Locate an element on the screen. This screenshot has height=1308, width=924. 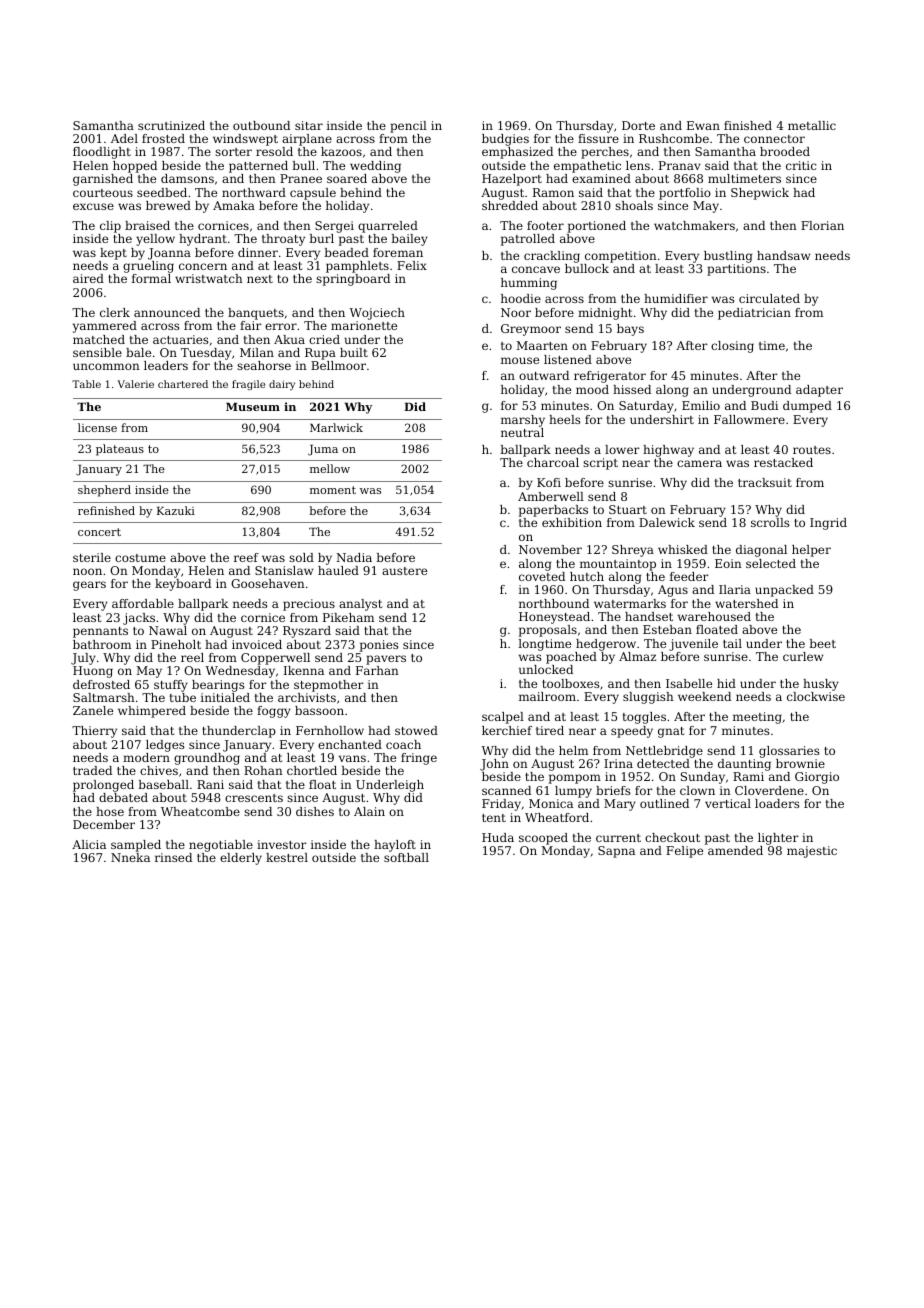
wedding is located at coordinates (375, 167).
